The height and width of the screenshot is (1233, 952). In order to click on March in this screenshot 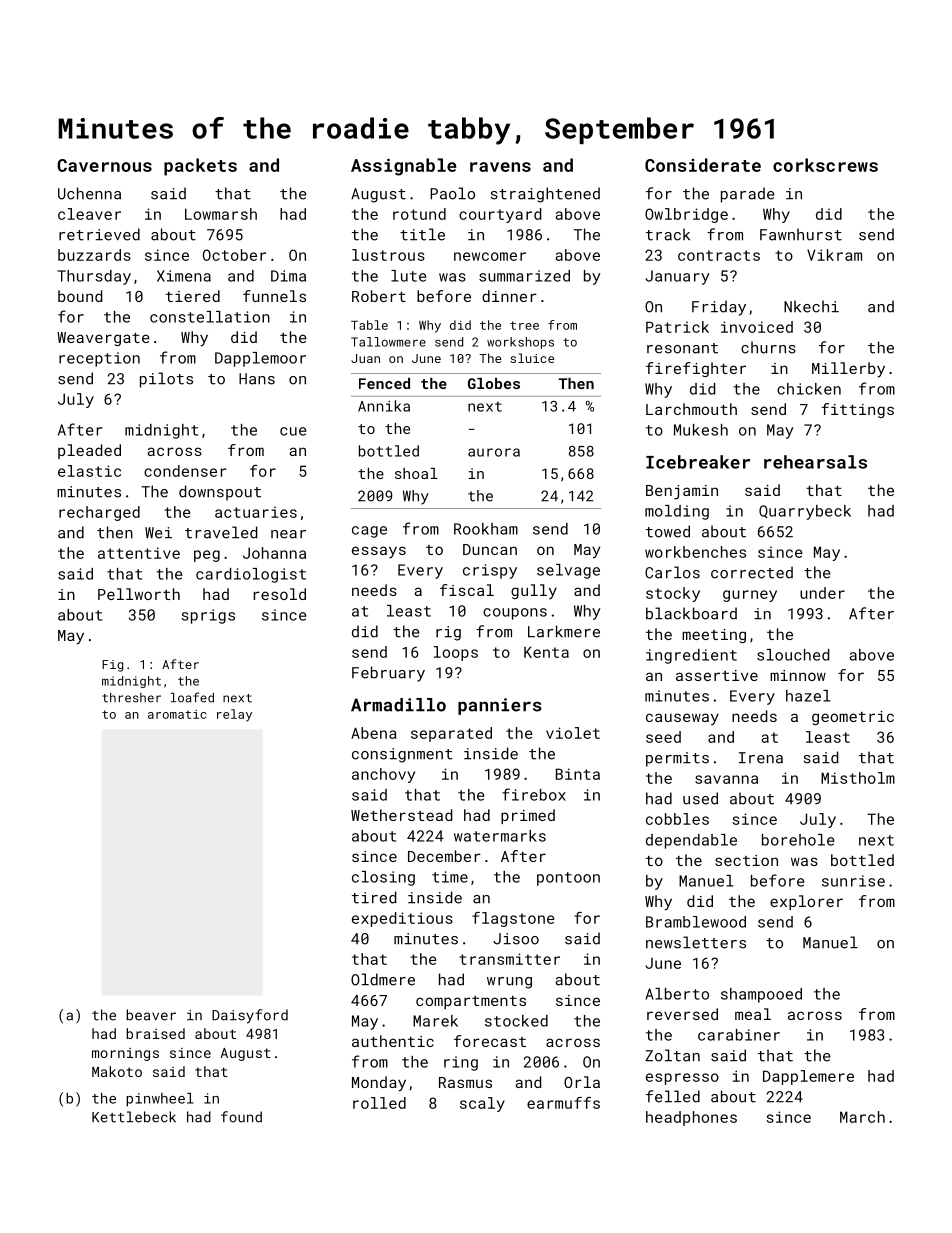, I will do `click(862, 1117)`.
